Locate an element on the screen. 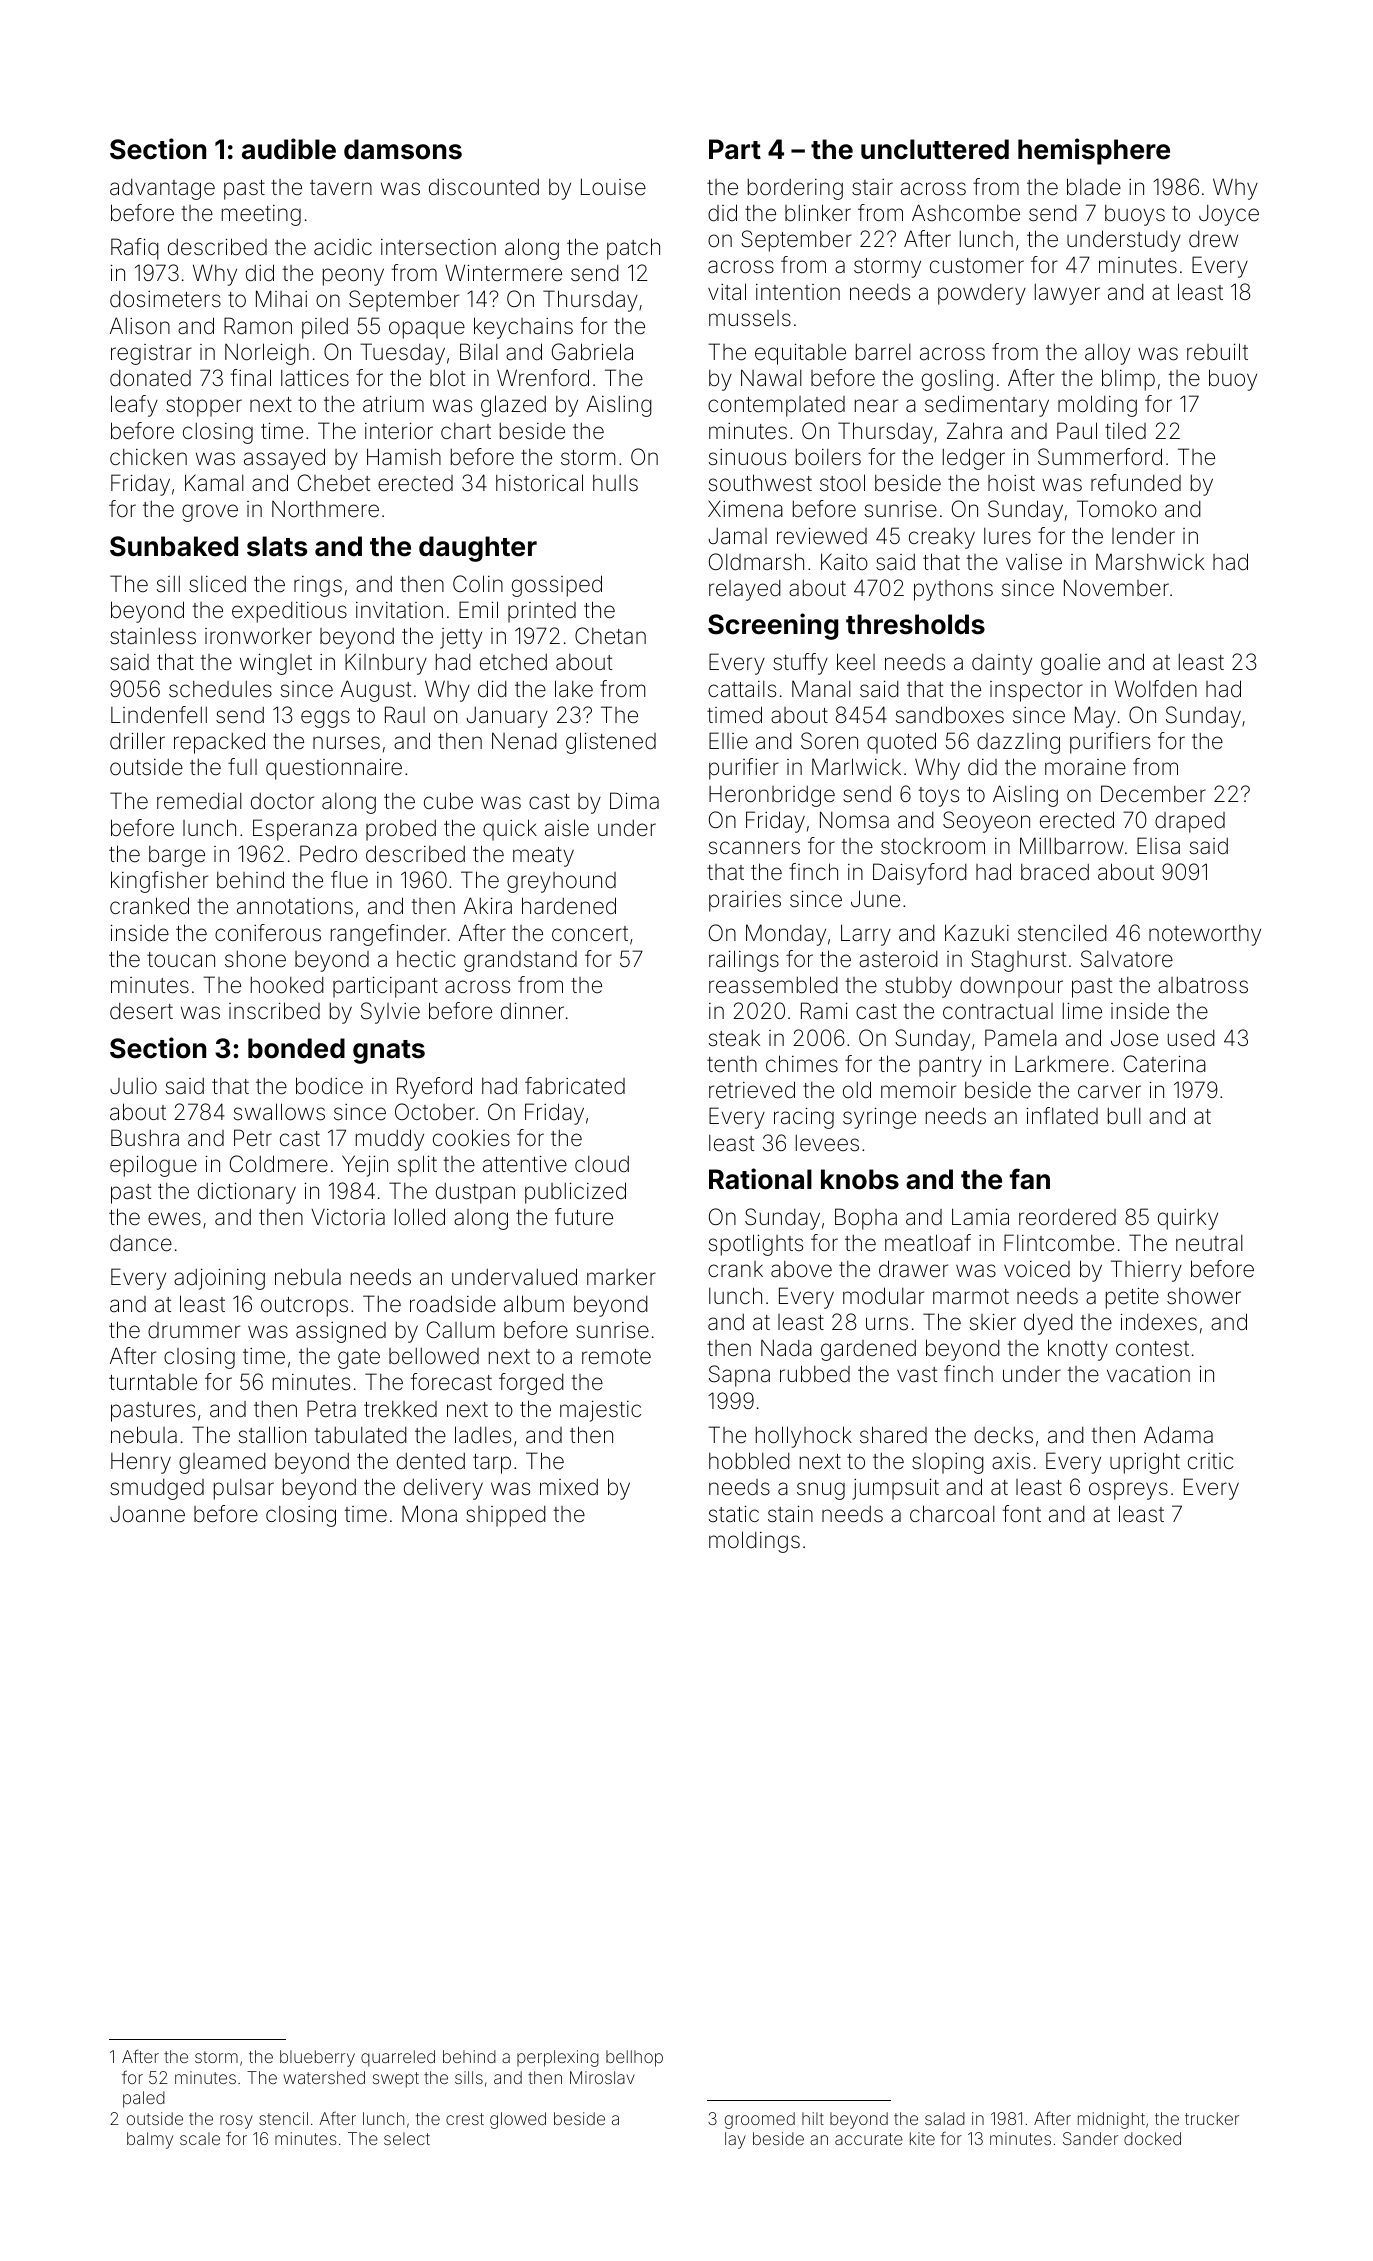 This screenshot has width=1373, height=2261. uncluttered is located at coordinates (935, 149).
